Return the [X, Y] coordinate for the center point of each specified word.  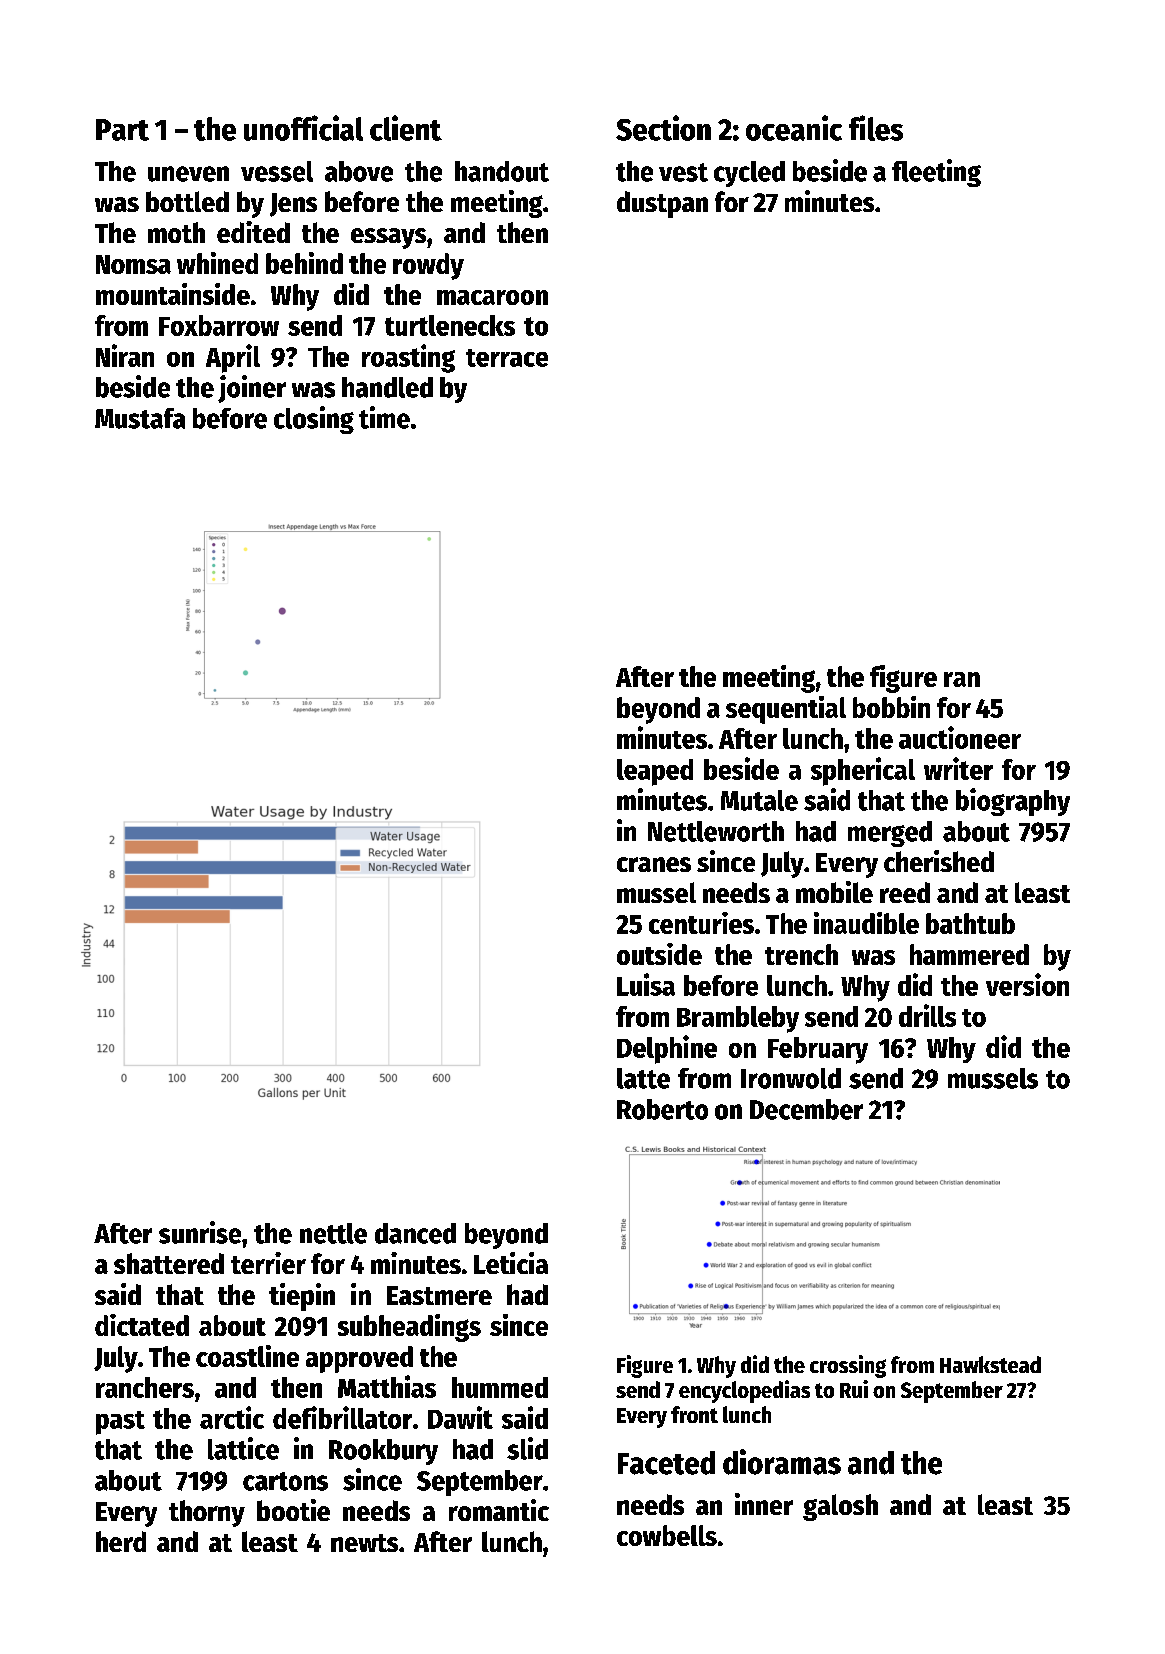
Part [122, 130]
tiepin [302, 1297]
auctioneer [960, 737]
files [876, 128]
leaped [655, 772]
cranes [654, 864]
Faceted [666, 1463]
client [406, 128]
